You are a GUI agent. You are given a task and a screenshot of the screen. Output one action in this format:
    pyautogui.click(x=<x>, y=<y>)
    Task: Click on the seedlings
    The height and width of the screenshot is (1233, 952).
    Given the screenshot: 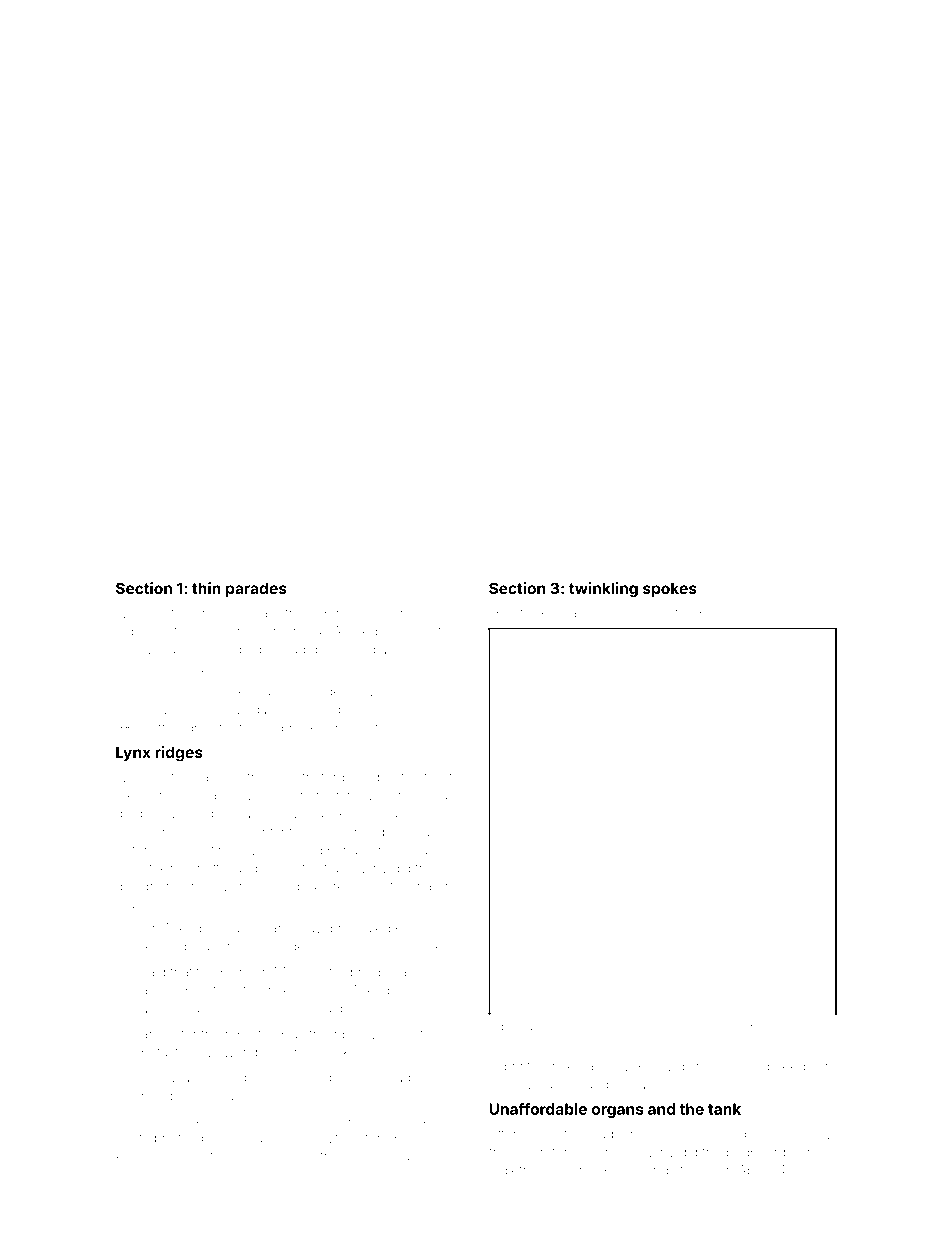 What is the action you would take?
    pyautogui.click(x=646, y=1171)
